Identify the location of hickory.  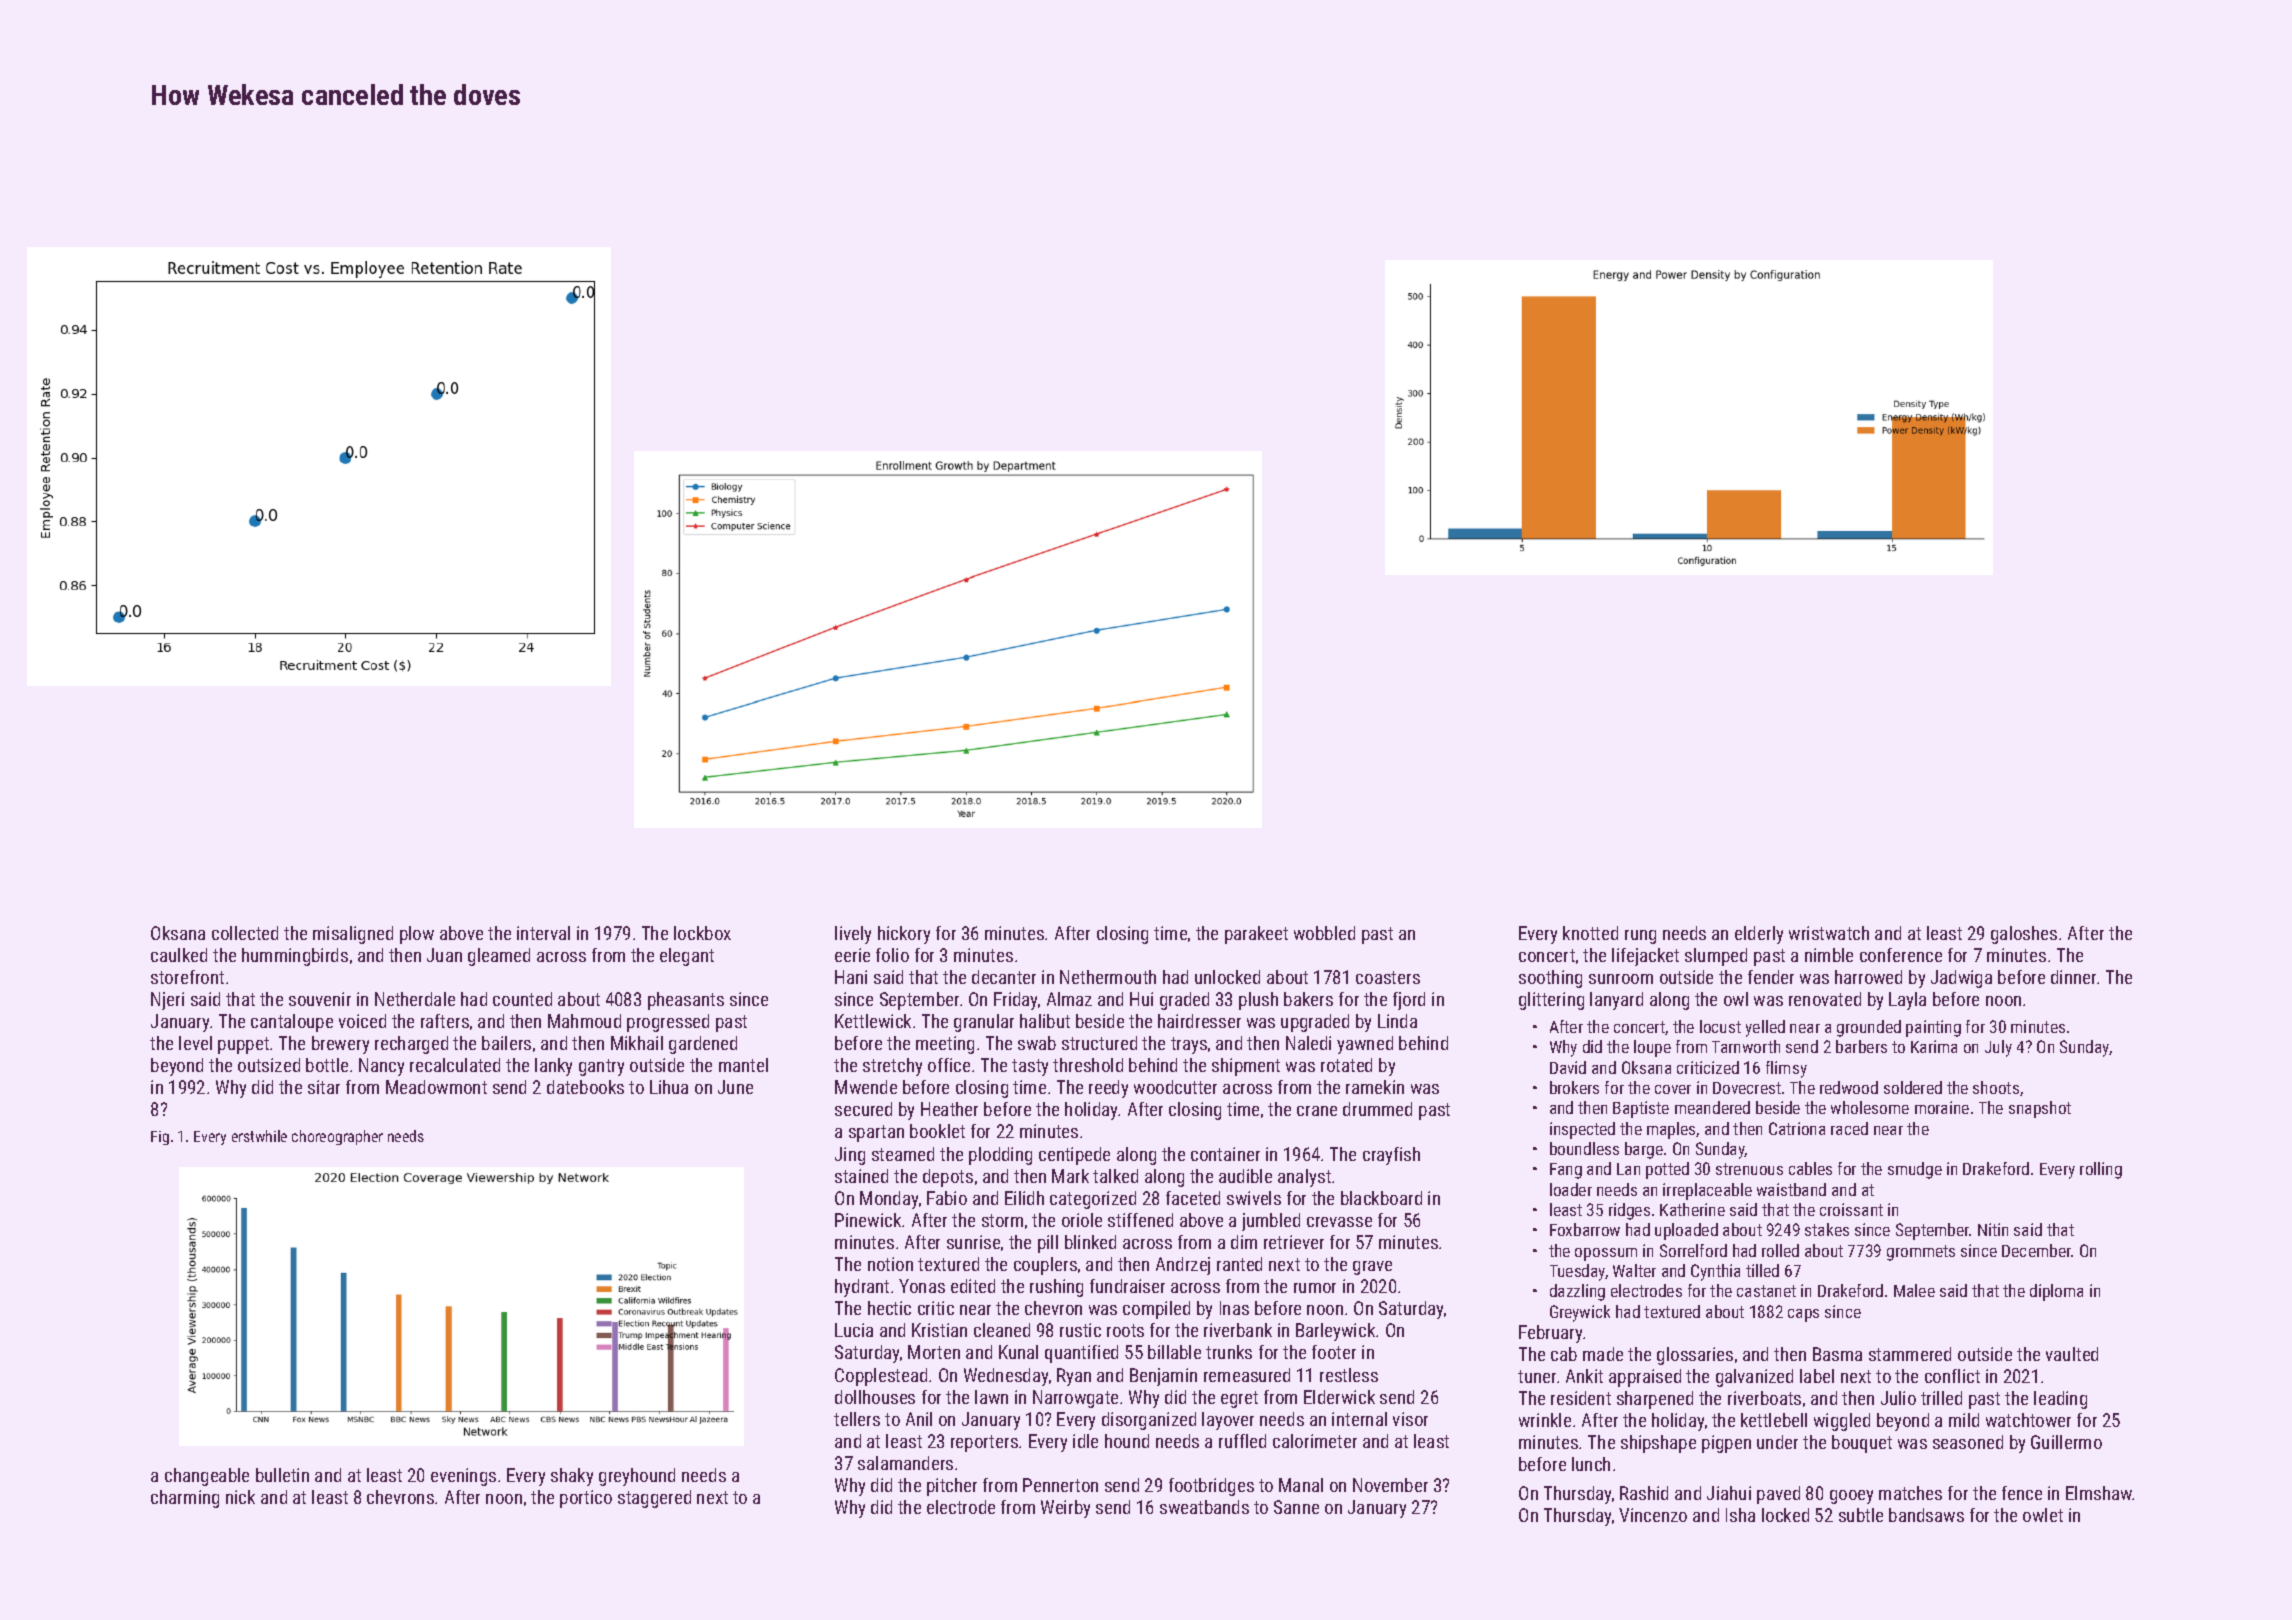
(904, 935).
